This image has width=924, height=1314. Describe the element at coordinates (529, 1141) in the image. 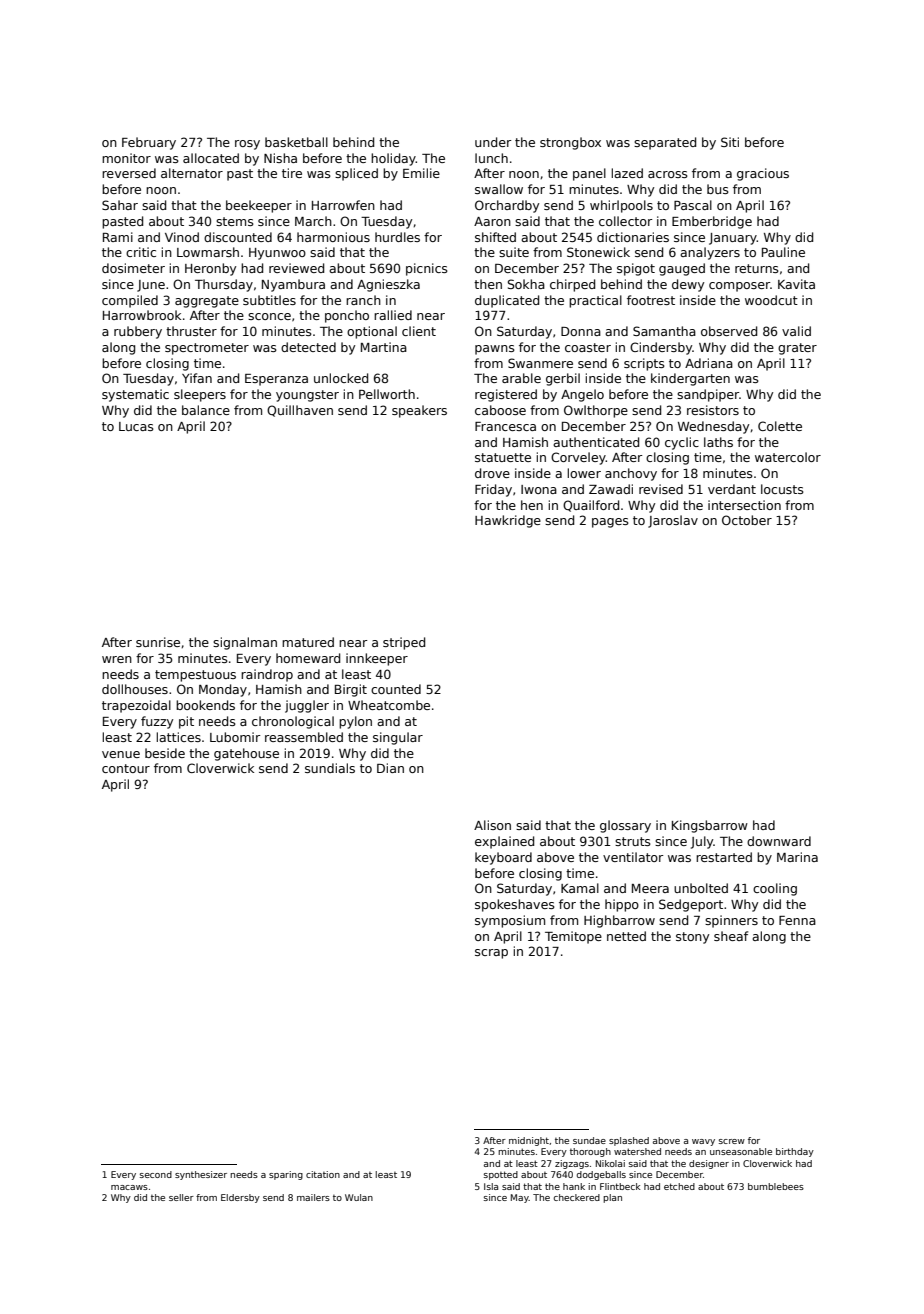

I see `midnight` at that location.
